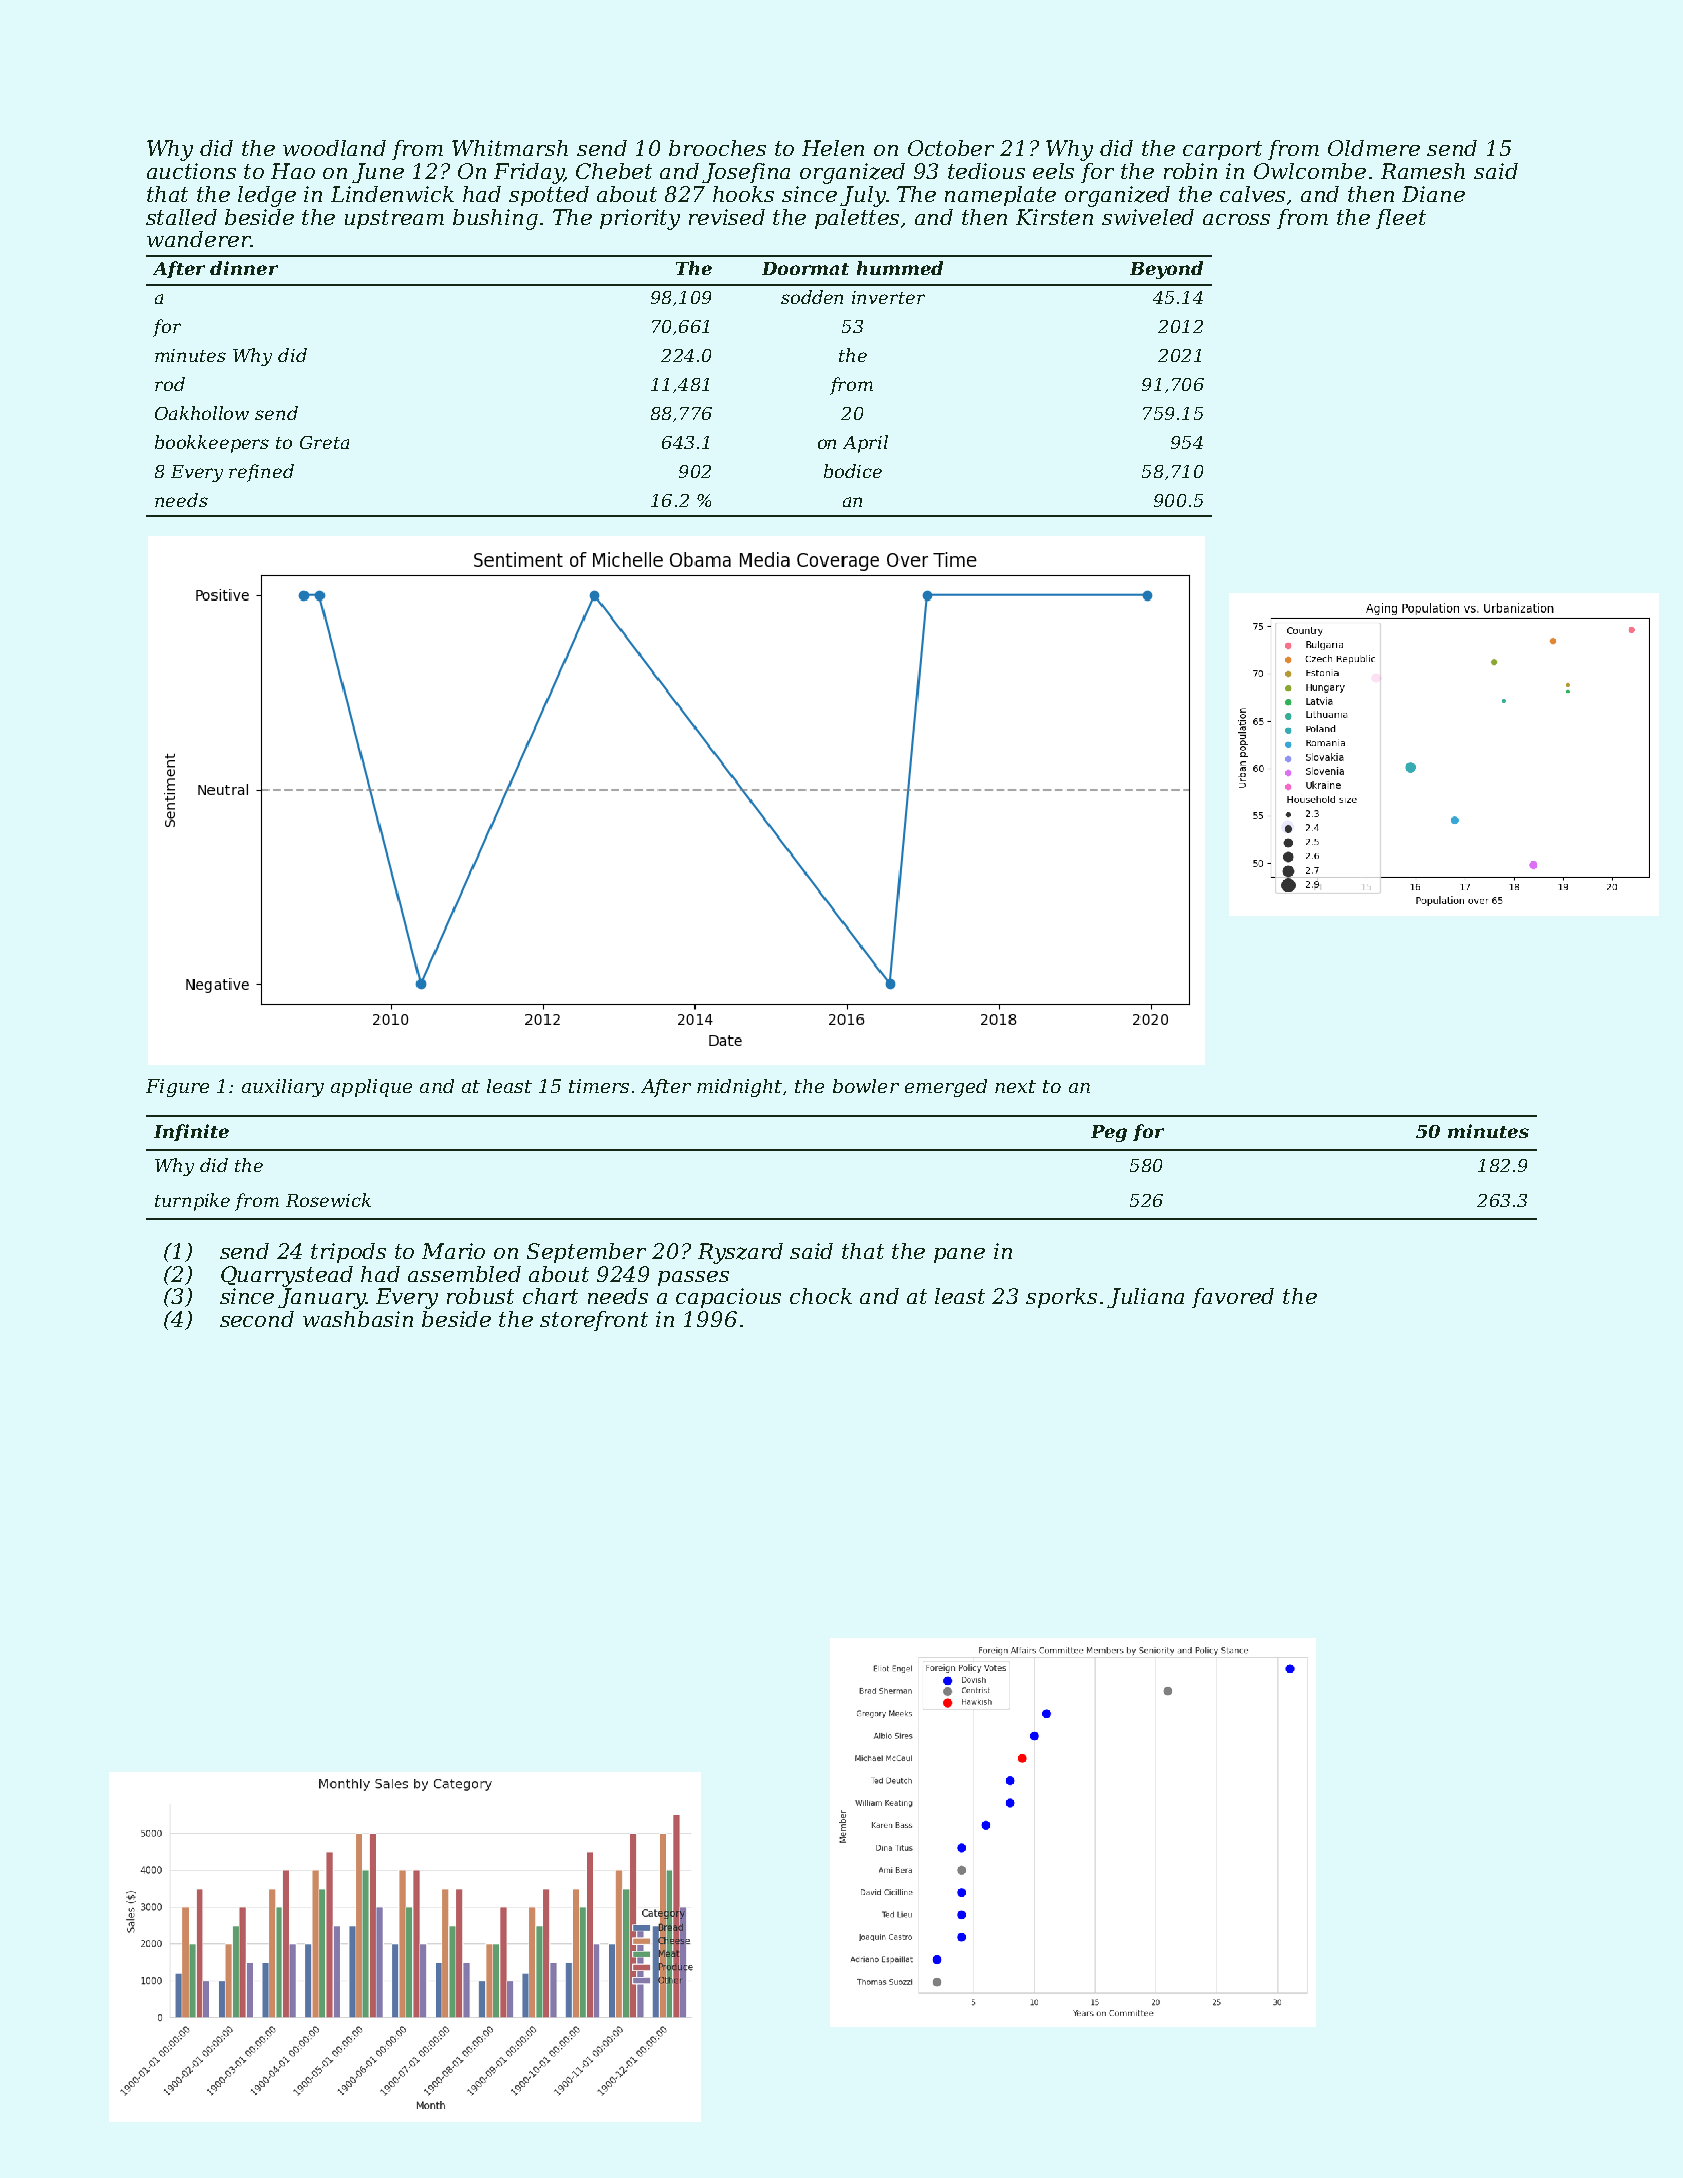 This screenshot has width=1683, height=2178. I want to click on fleet, so click(1401, 219).
